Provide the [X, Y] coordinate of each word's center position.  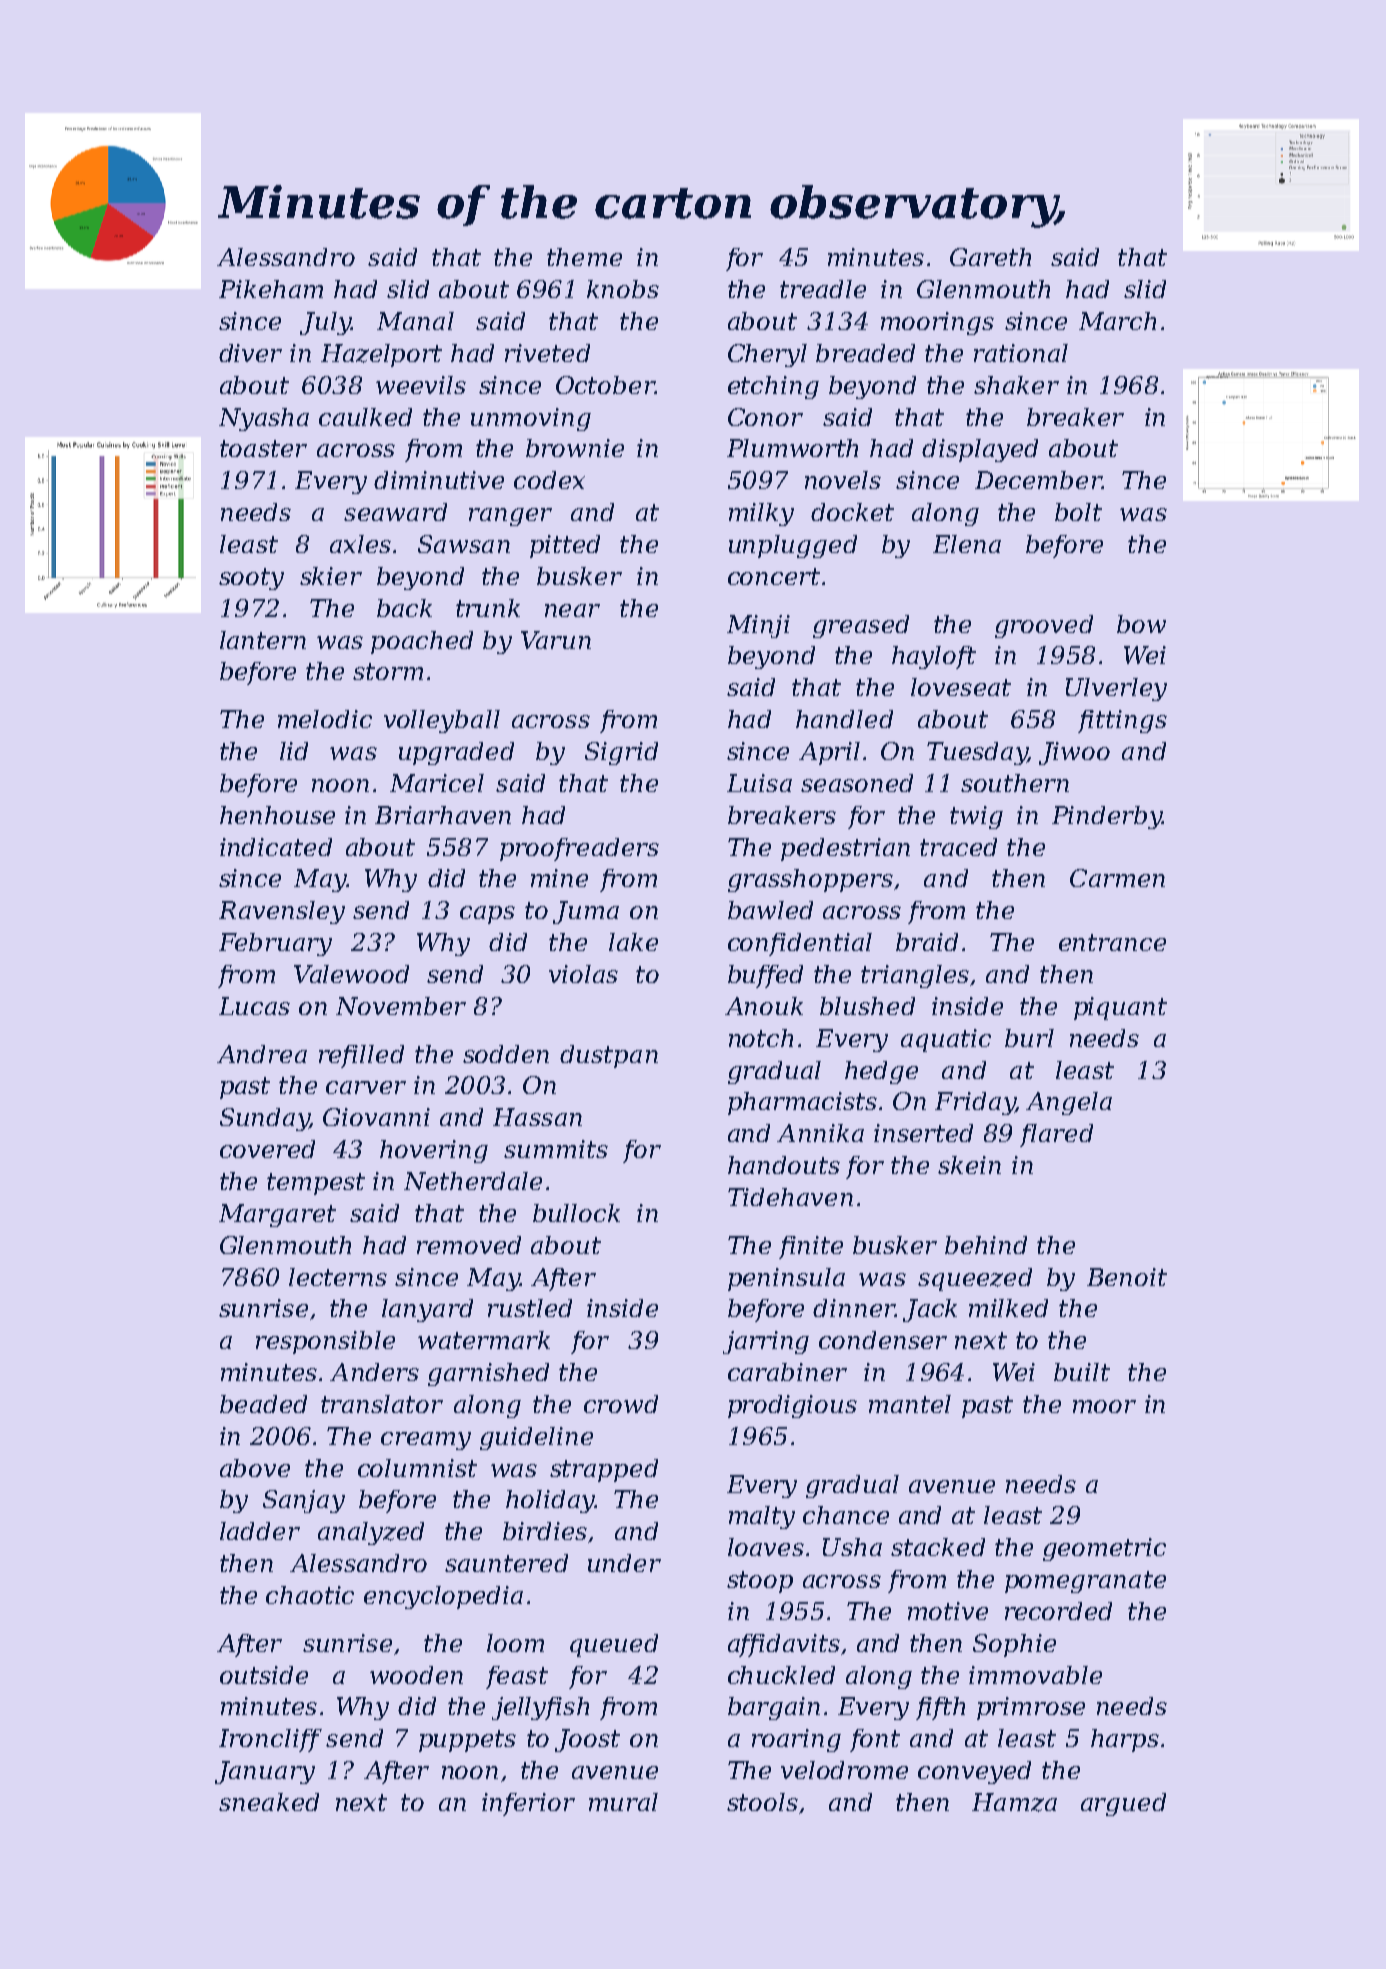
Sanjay [304, 1501]
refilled [361, 1056]
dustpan [609, 1056]
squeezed [975, 1279]
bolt [1078, 512]
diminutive [439, 480]
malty [762, 1517]
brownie [575, 448]
